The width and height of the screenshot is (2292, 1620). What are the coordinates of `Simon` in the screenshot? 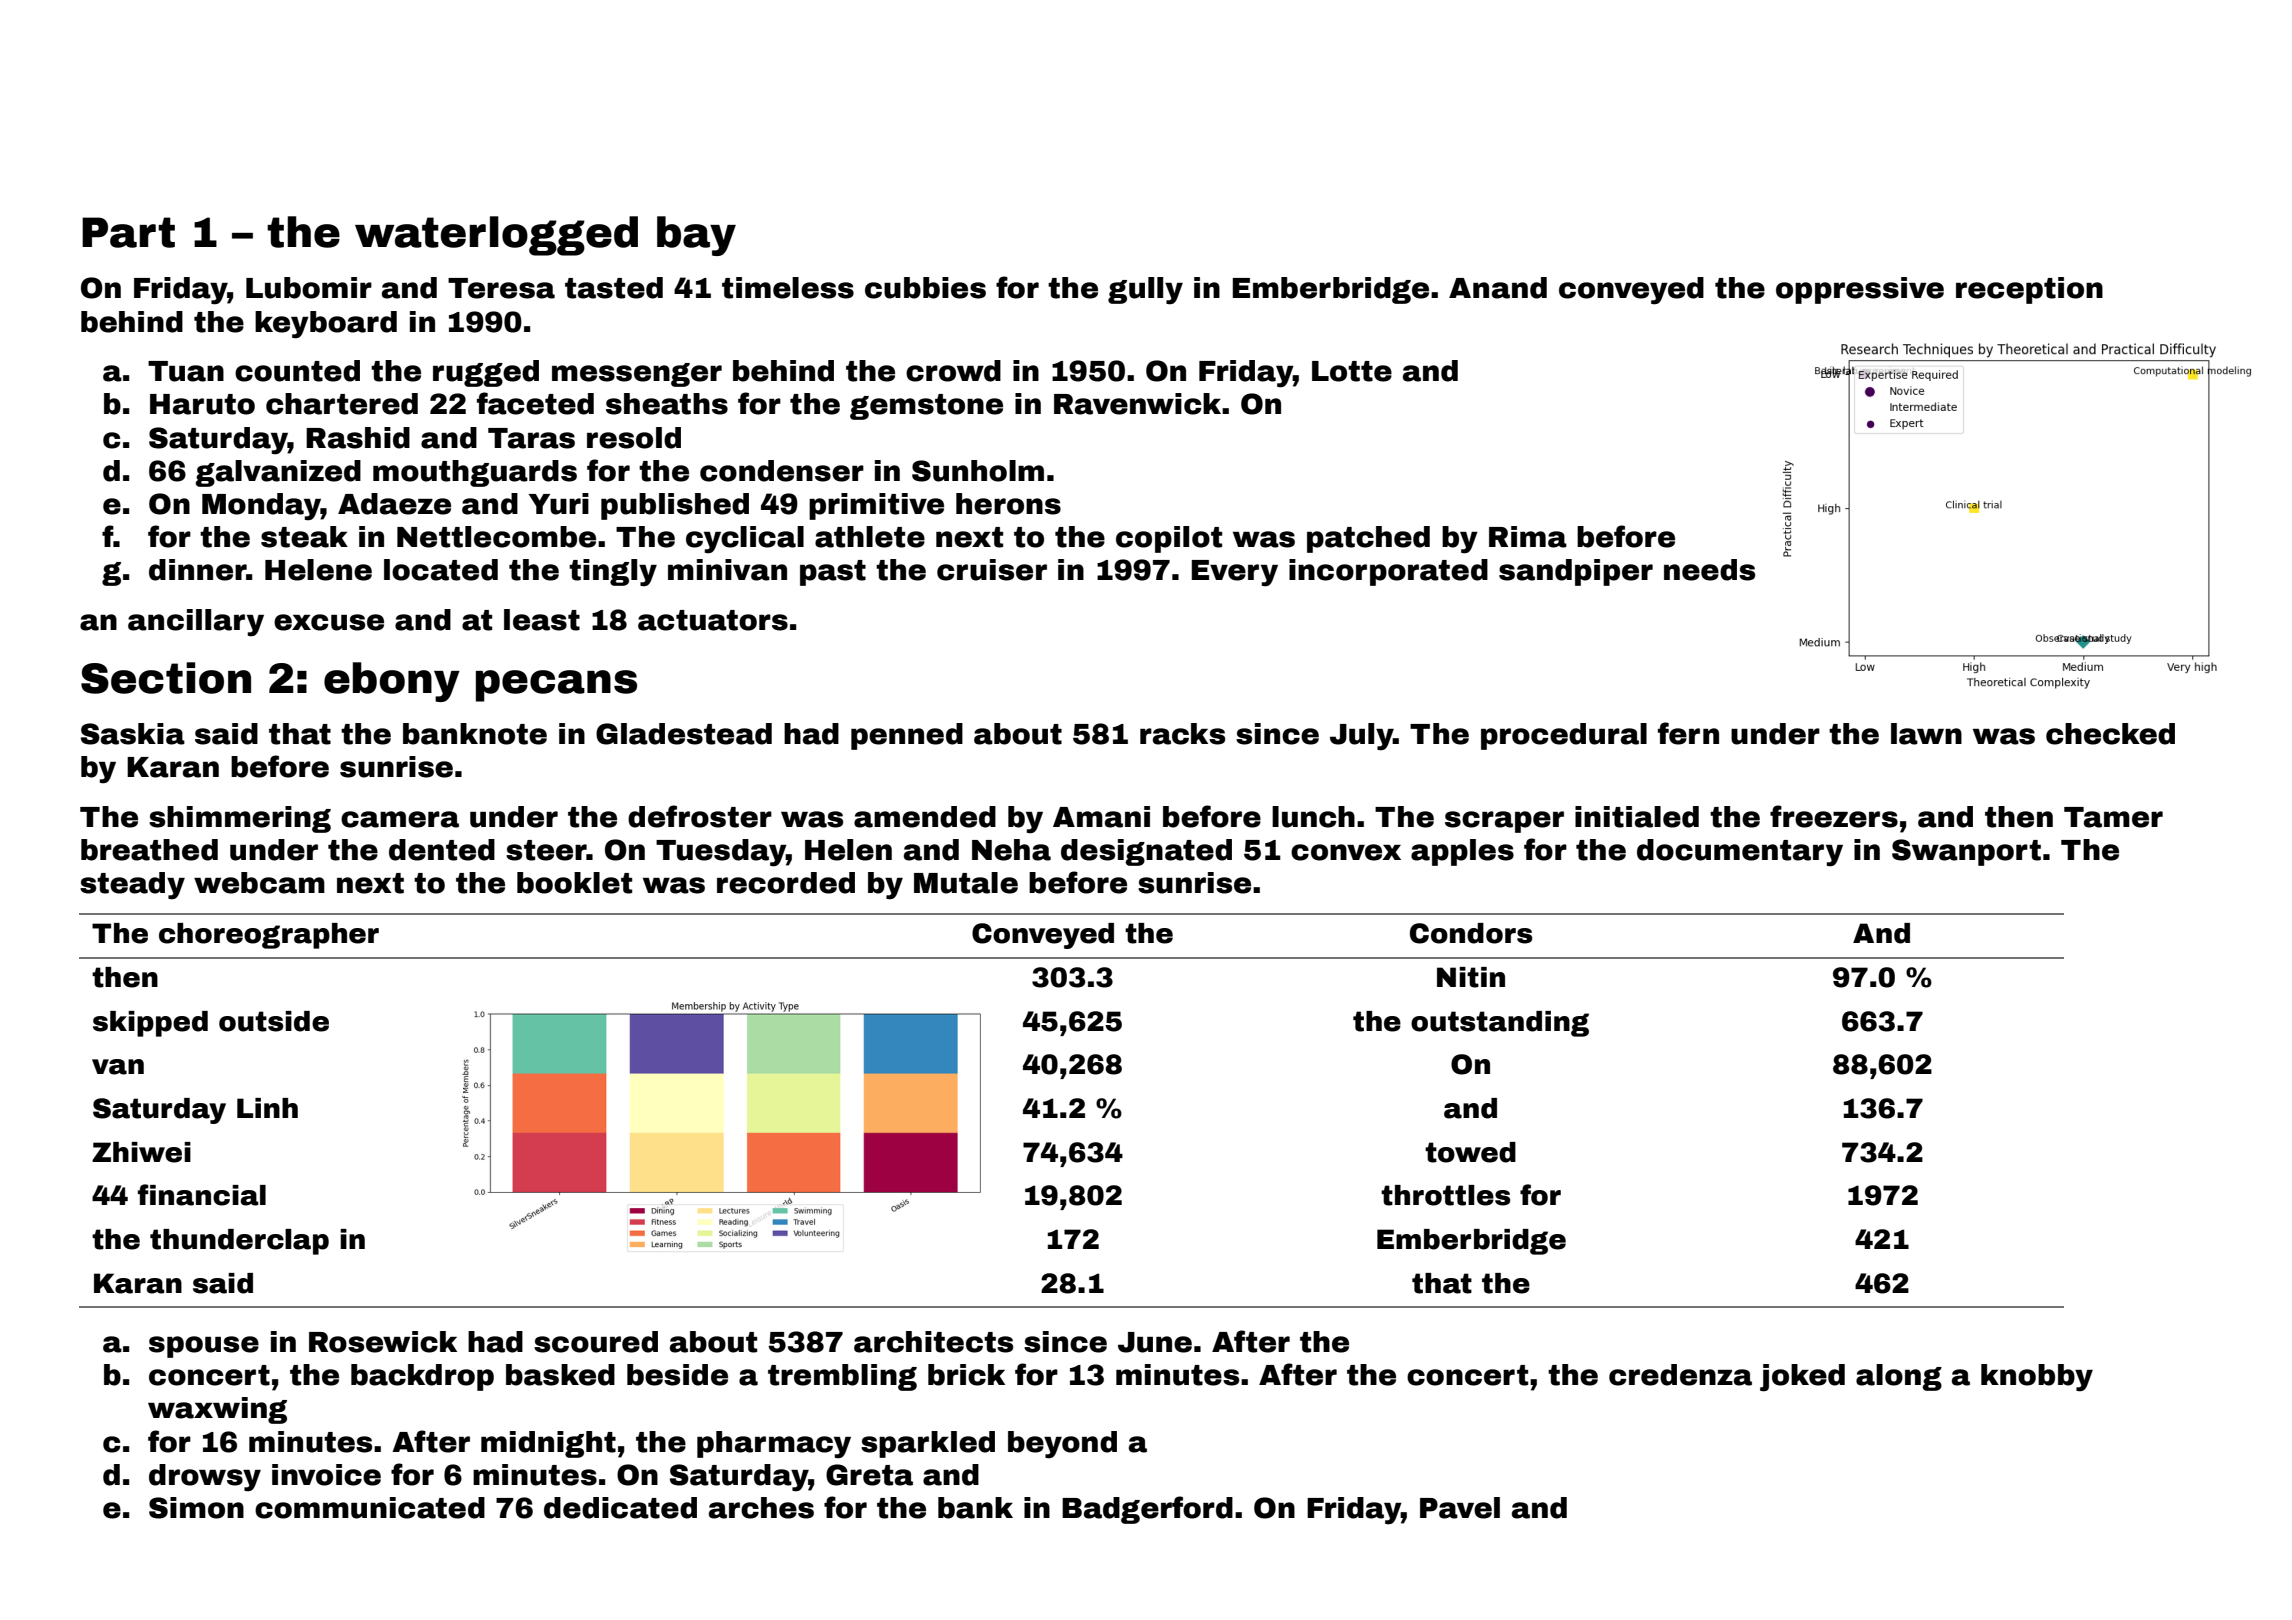 It's located at (196, 1508).
